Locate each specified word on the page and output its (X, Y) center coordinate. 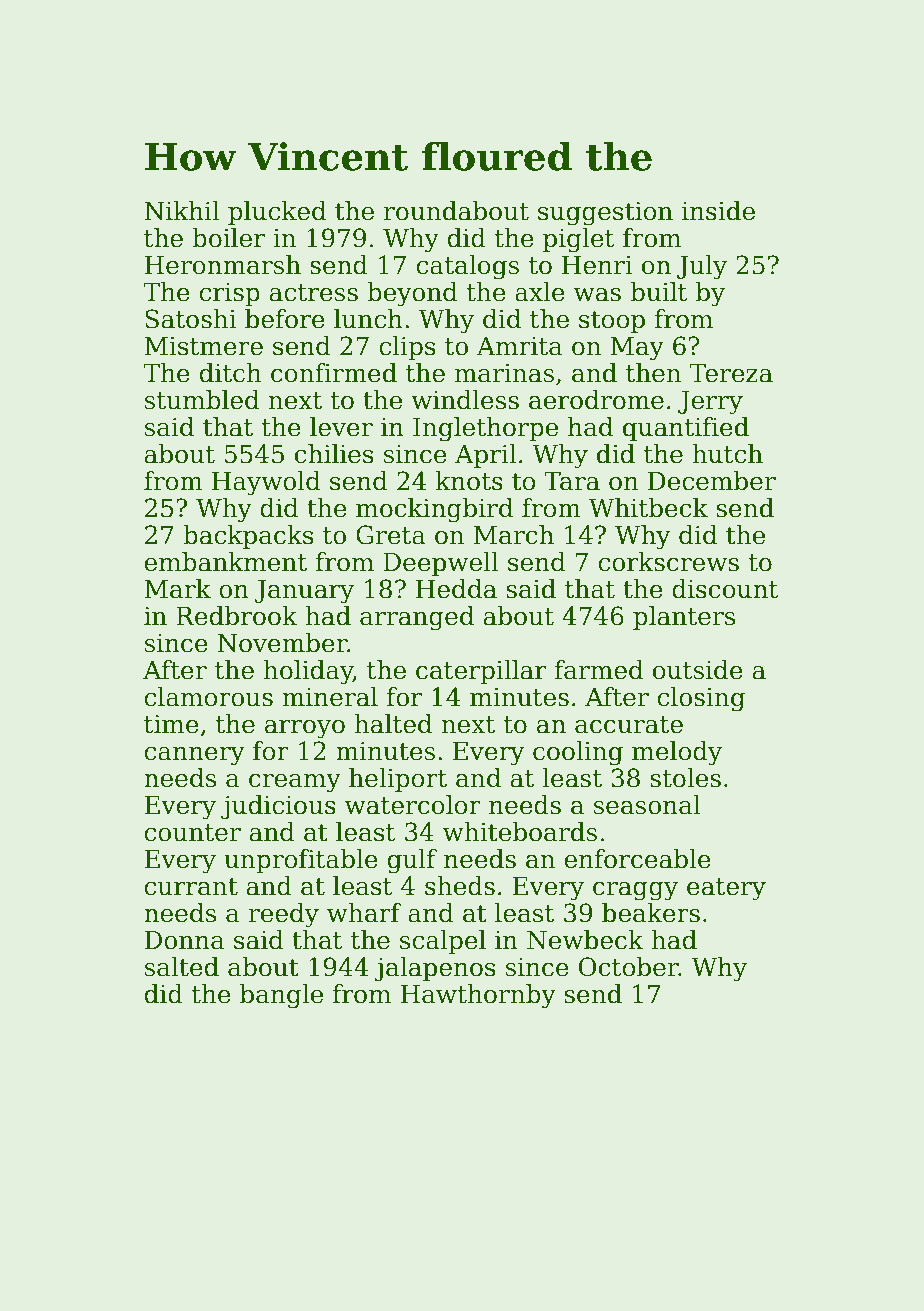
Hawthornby (478, 996)
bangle (281, 996)
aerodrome (596, 400)
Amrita (520, 346)
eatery (726, 889)
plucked (277, 213)
